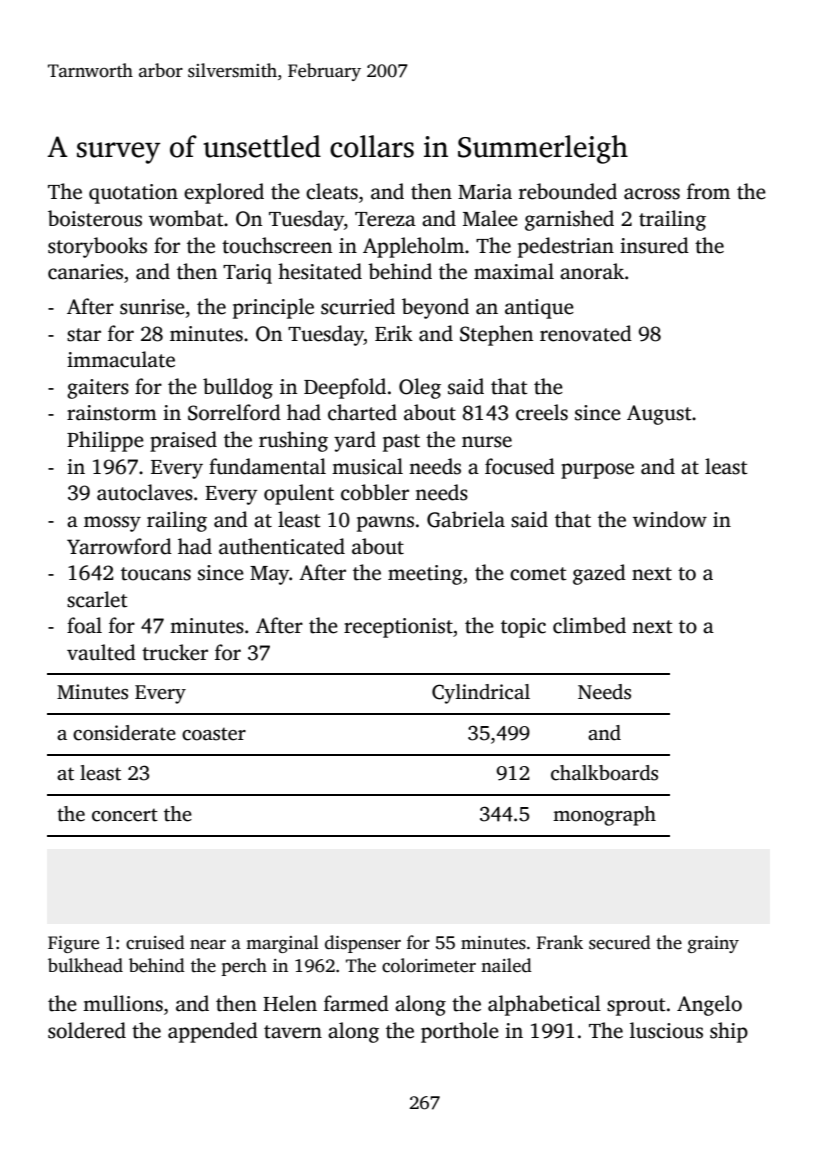 The image size is (818, 1161). I want to click on insured, so click(654, 245).
